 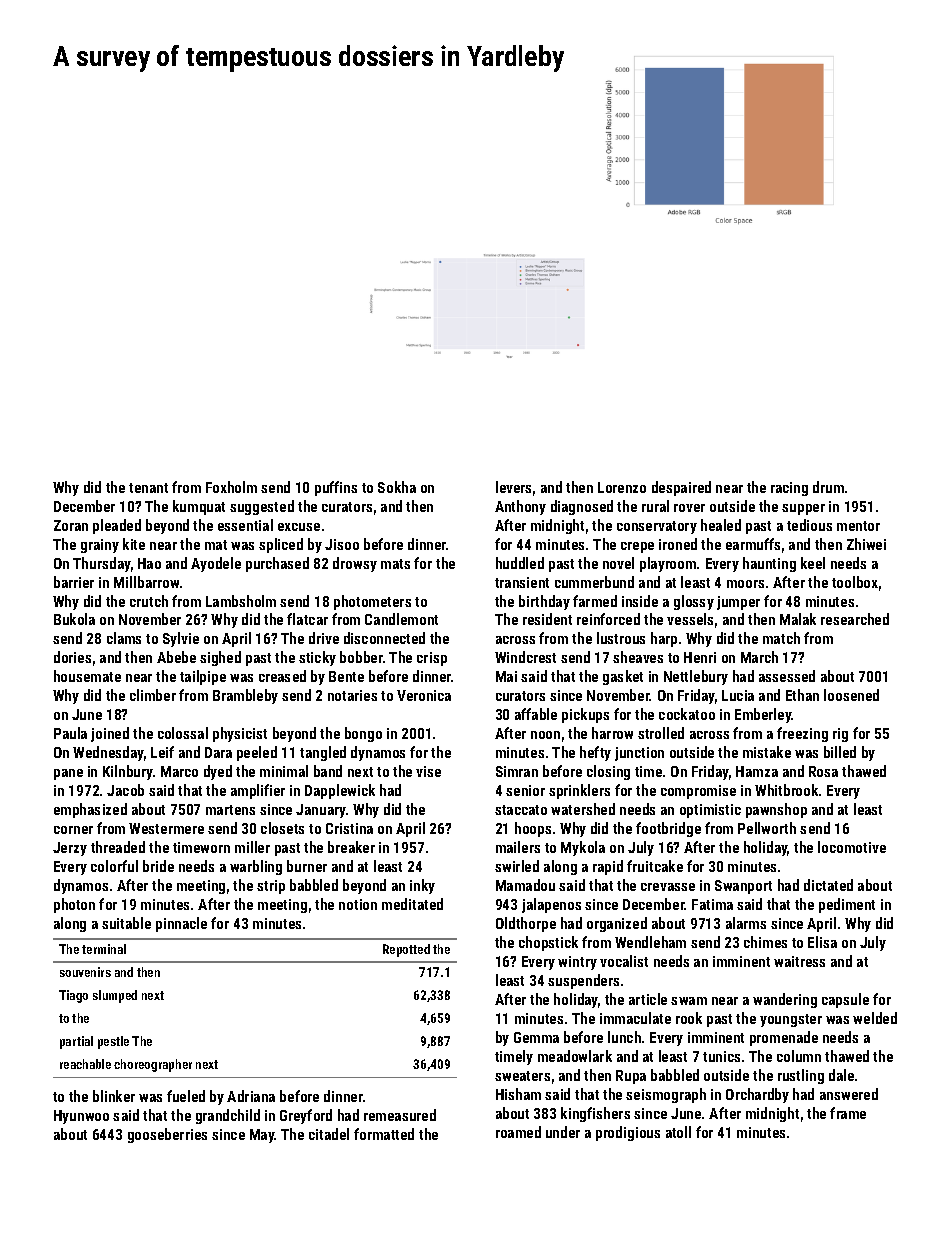 What do you see at coordinates (349, 828) in the screenshot?
I see `Cristina` at bounding box center [349, 828].
